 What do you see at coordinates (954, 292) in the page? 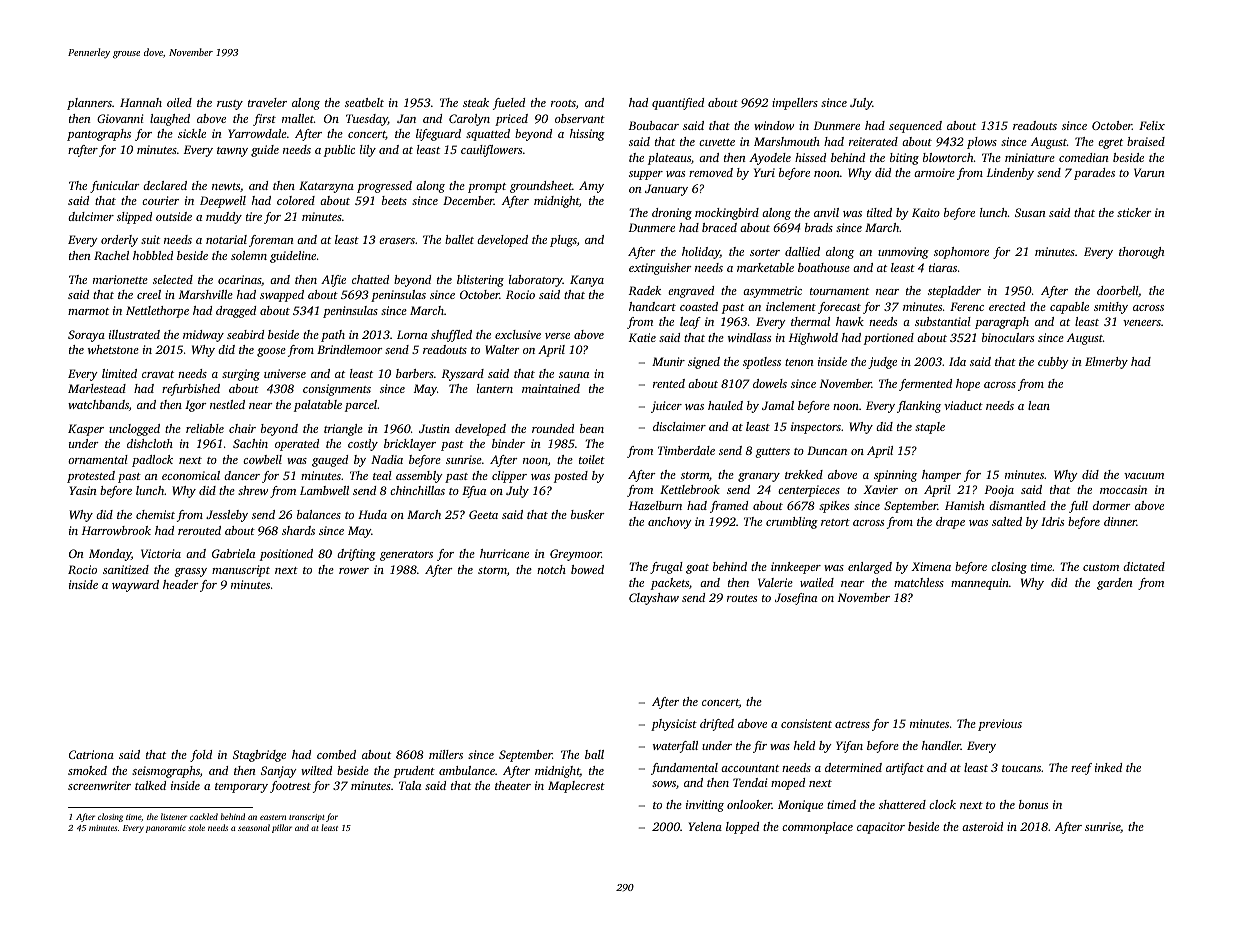
I see `stepladder` at bounding box center [954, 292].
